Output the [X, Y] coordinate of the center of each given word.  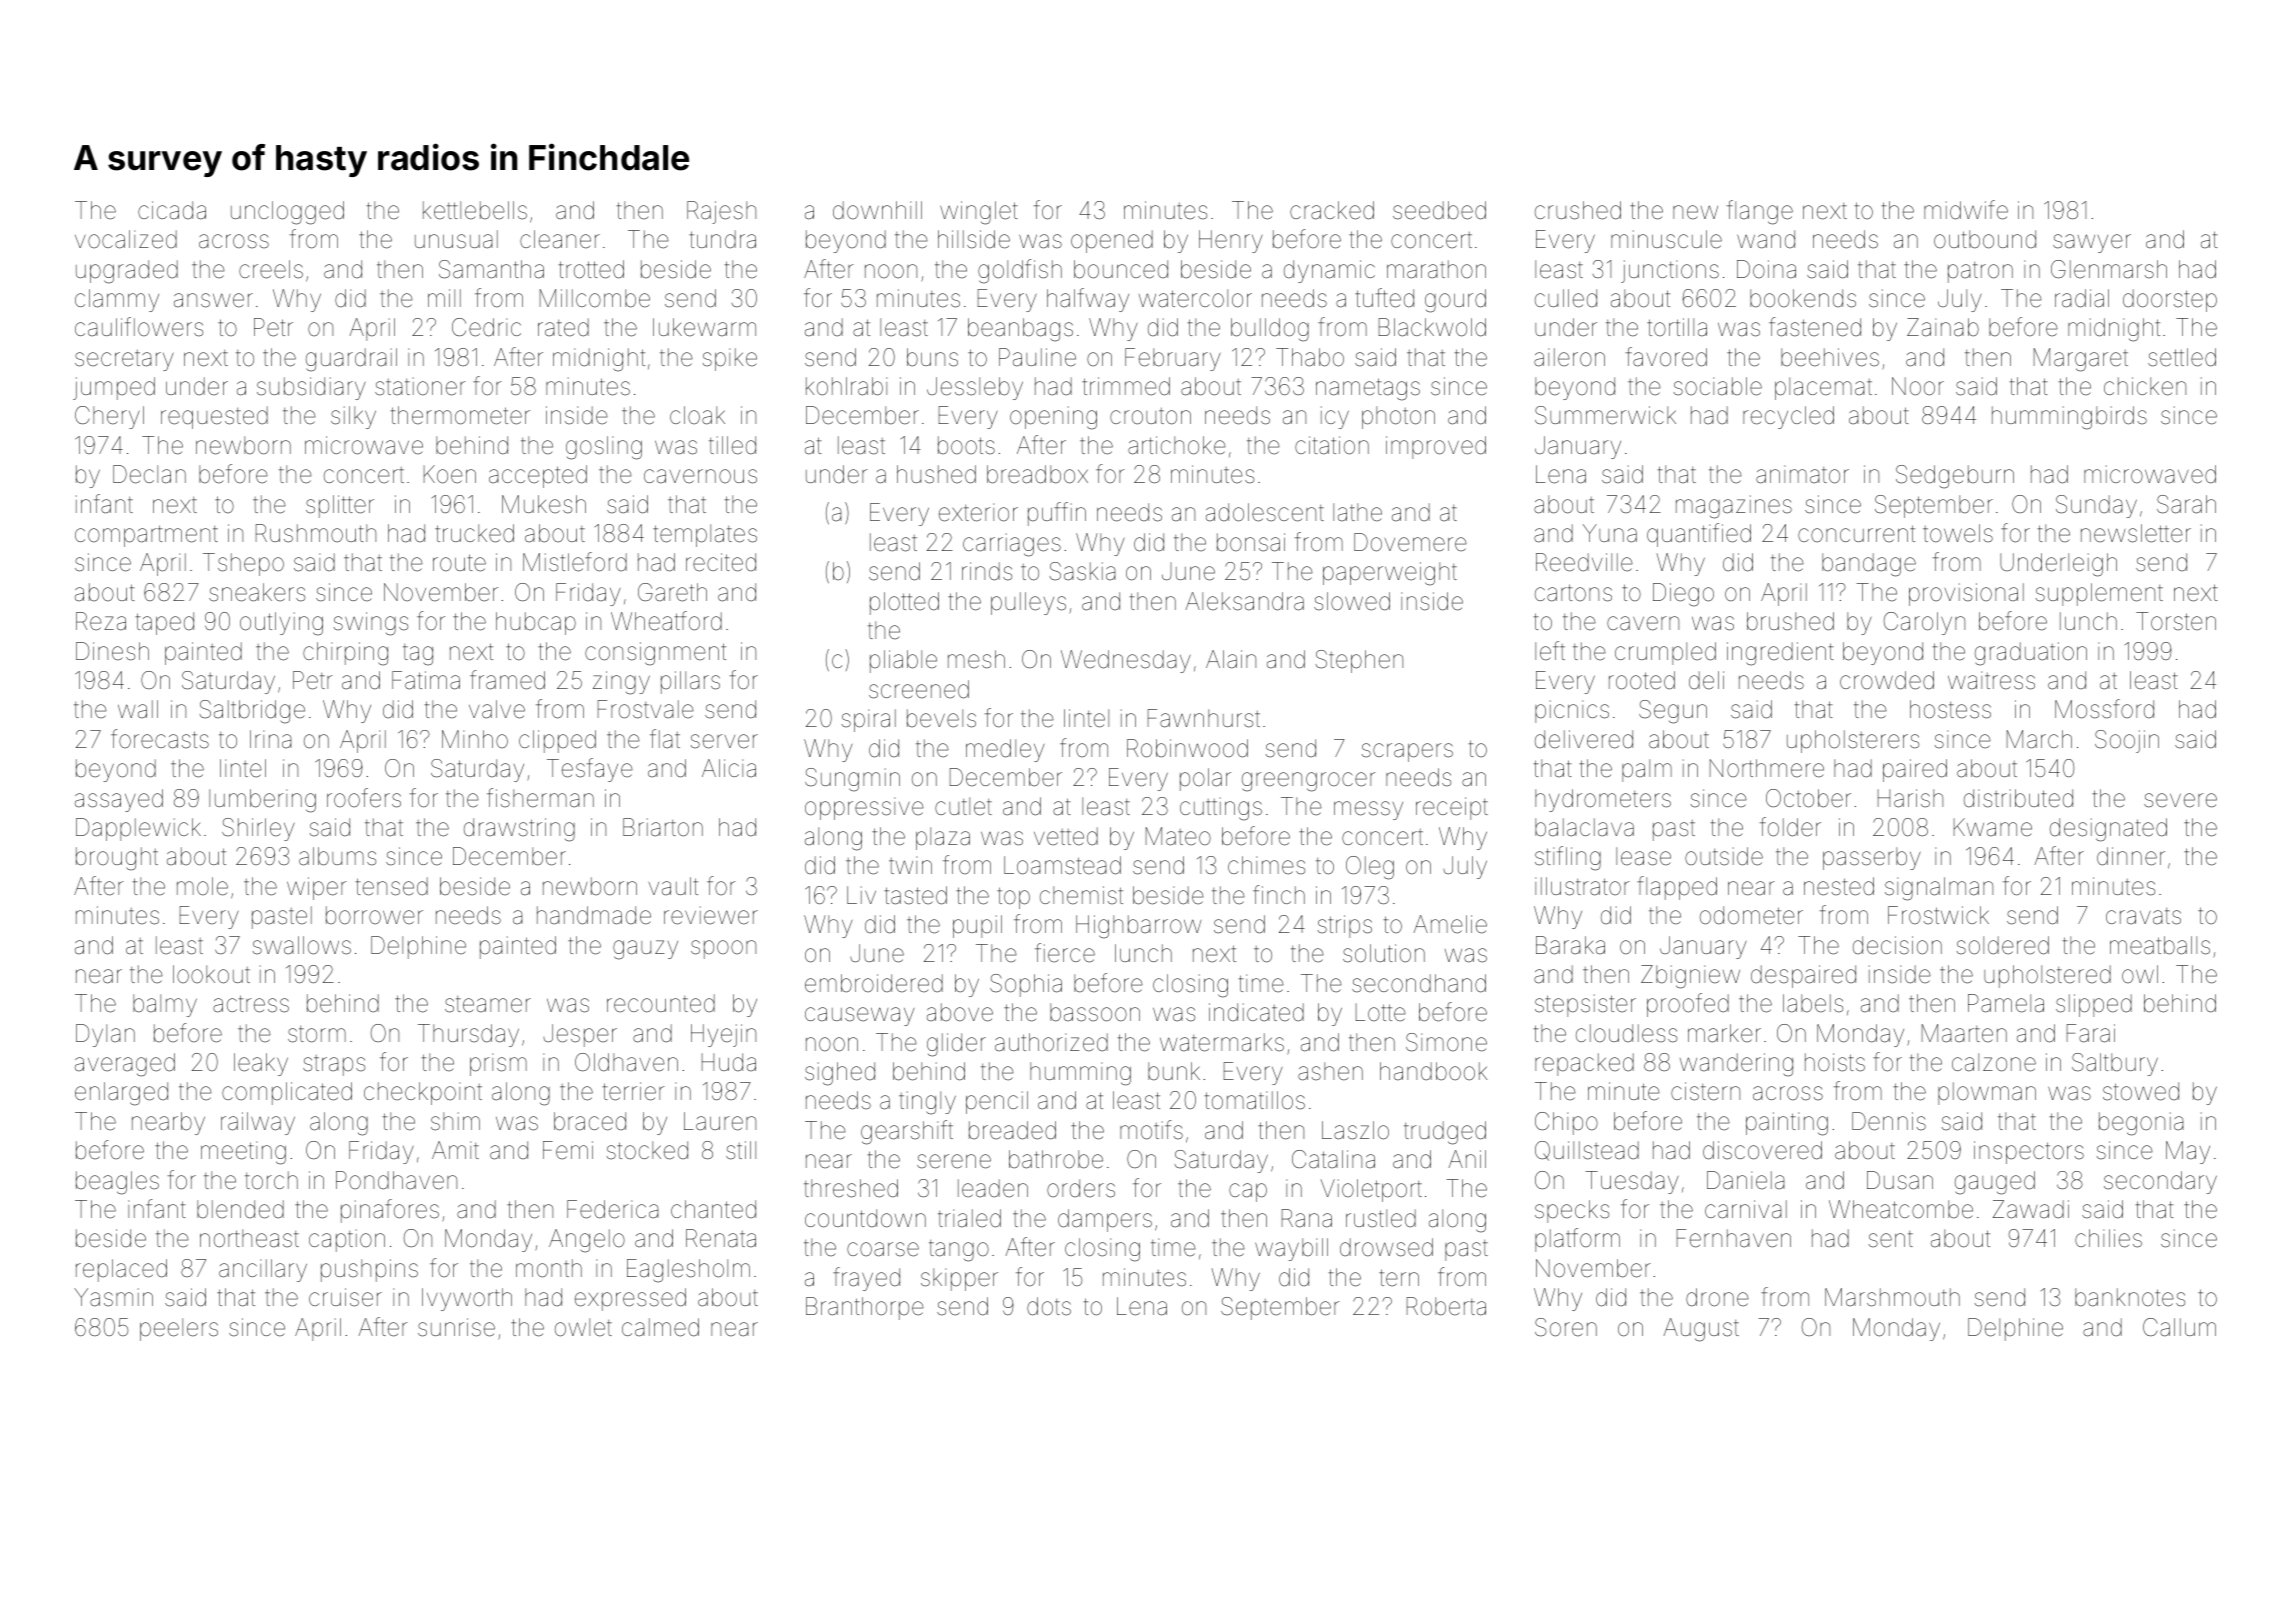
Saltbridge [252, 712]
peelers [179, 1329]
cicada [172, 210]
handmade [594, 915]
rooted [1642, 680]
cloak [697, 415]
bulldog [1270, 330]
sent [1891, 1239]
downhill [877, 210]
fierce [1065, 953]
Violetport [1371, 1190]
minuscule [1666, 239]
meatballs [2160, 945]
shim [455, 1121]
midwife [1966, 210]
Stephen [1359, 661]
